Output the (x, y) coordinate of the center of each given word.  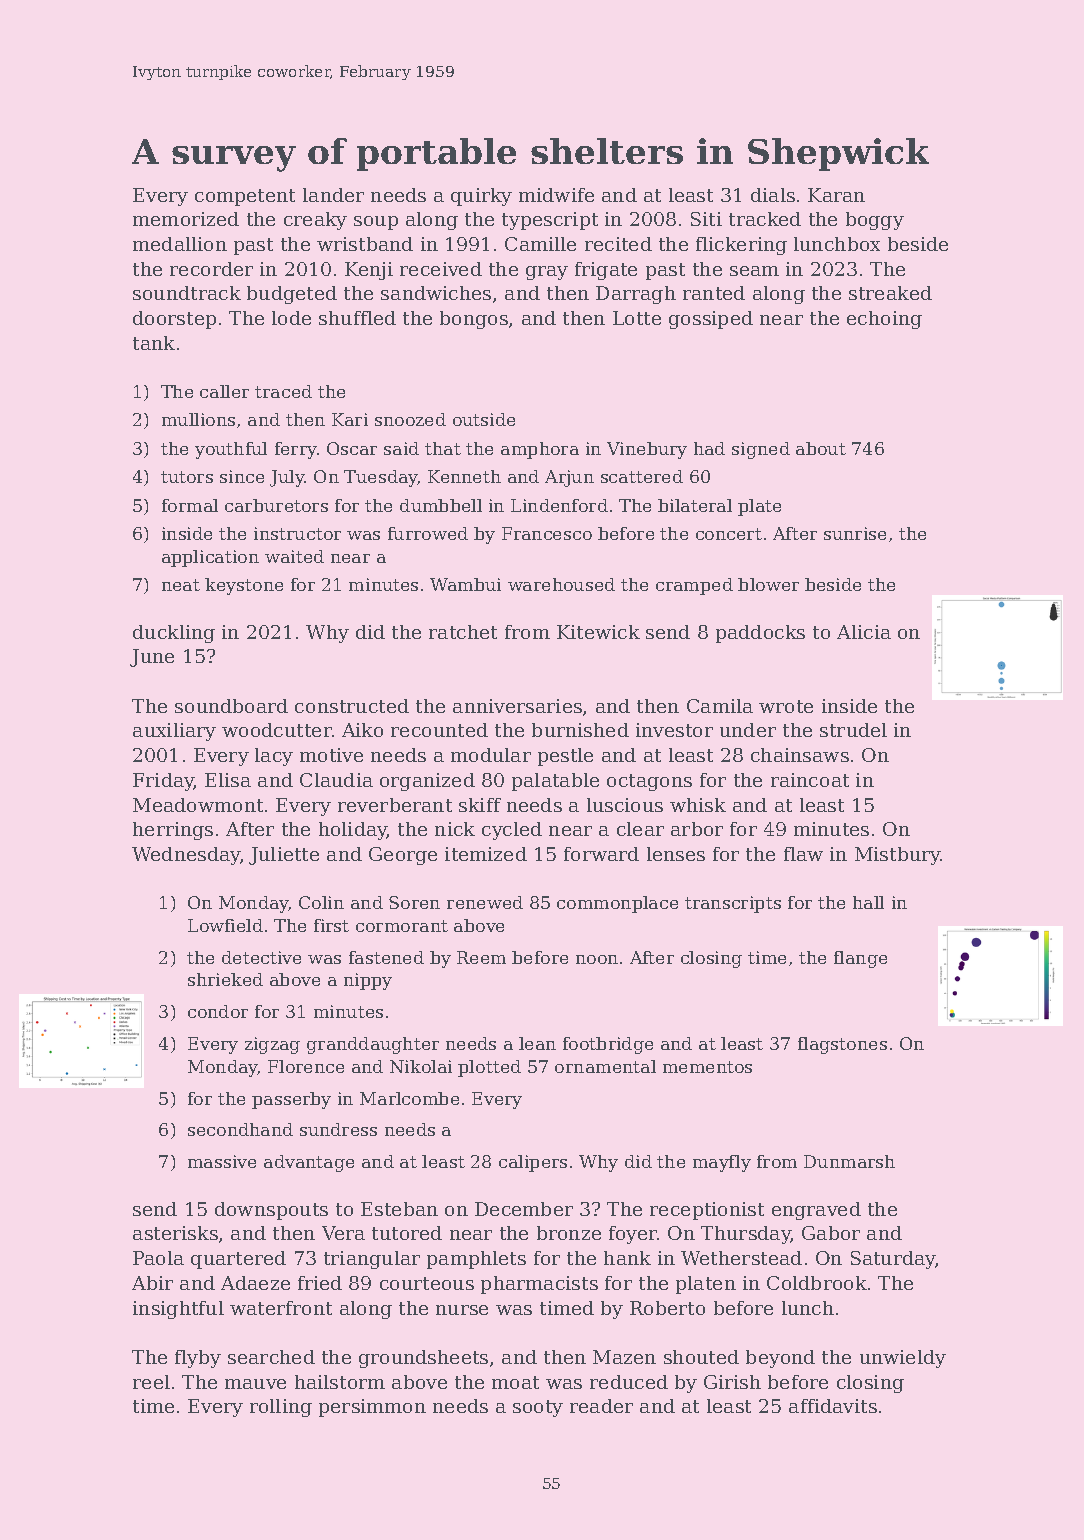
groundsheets (423, 1359)
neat (181, 585)
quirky (481, 197)
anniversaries (517, 706)
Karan (836, 195)
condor (218, 1011)
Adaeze (255, 1283)
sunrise (855, 533)
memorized (186, 219)
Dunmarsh (849, 1161)
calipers (533, 1163)
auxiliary (174, 732)
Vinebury (647, 450)
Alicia (864, 632)
